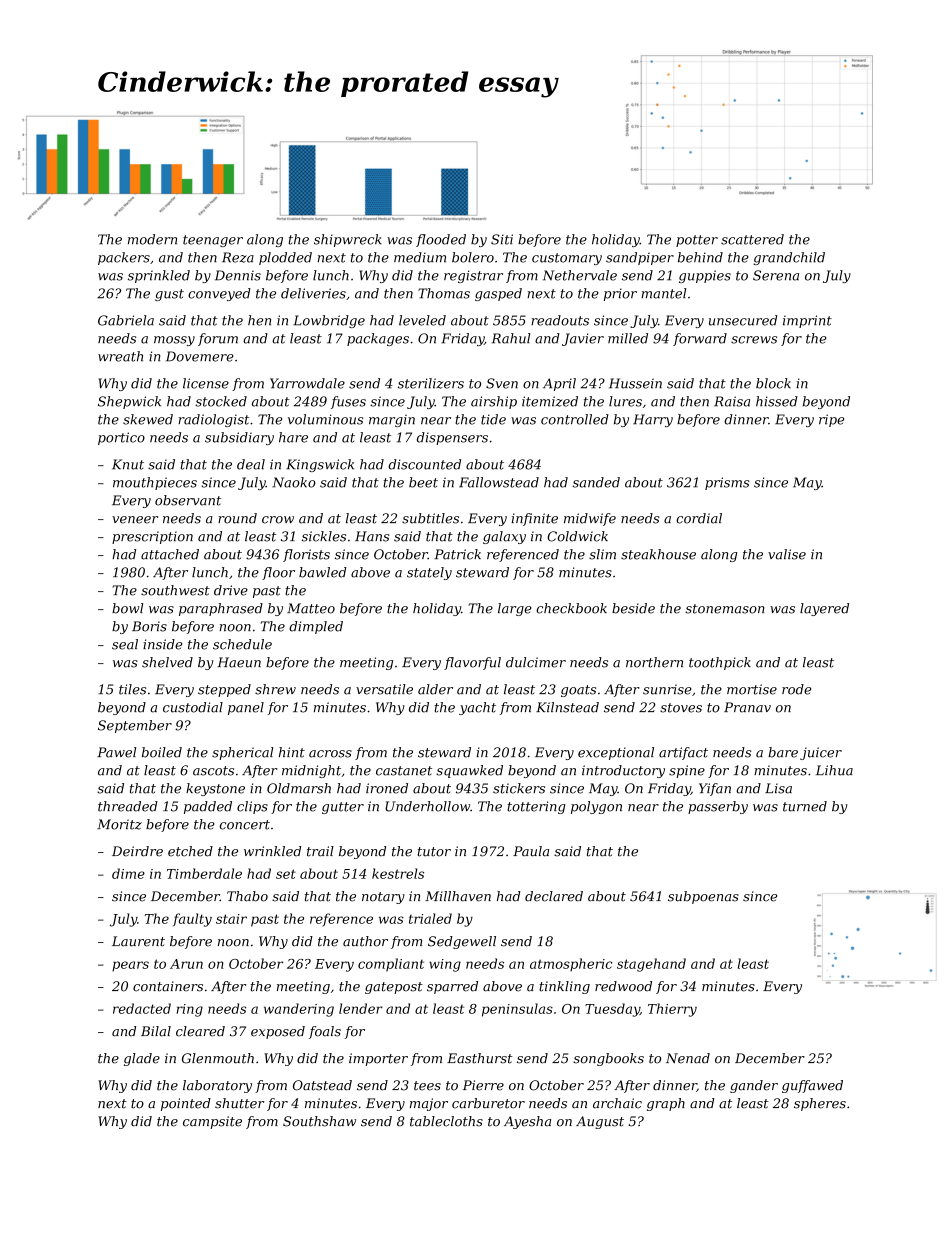  What do you see at coordinates (152, 239) in the screenshot?
I see `modern` at bounding box center [152, 239].
